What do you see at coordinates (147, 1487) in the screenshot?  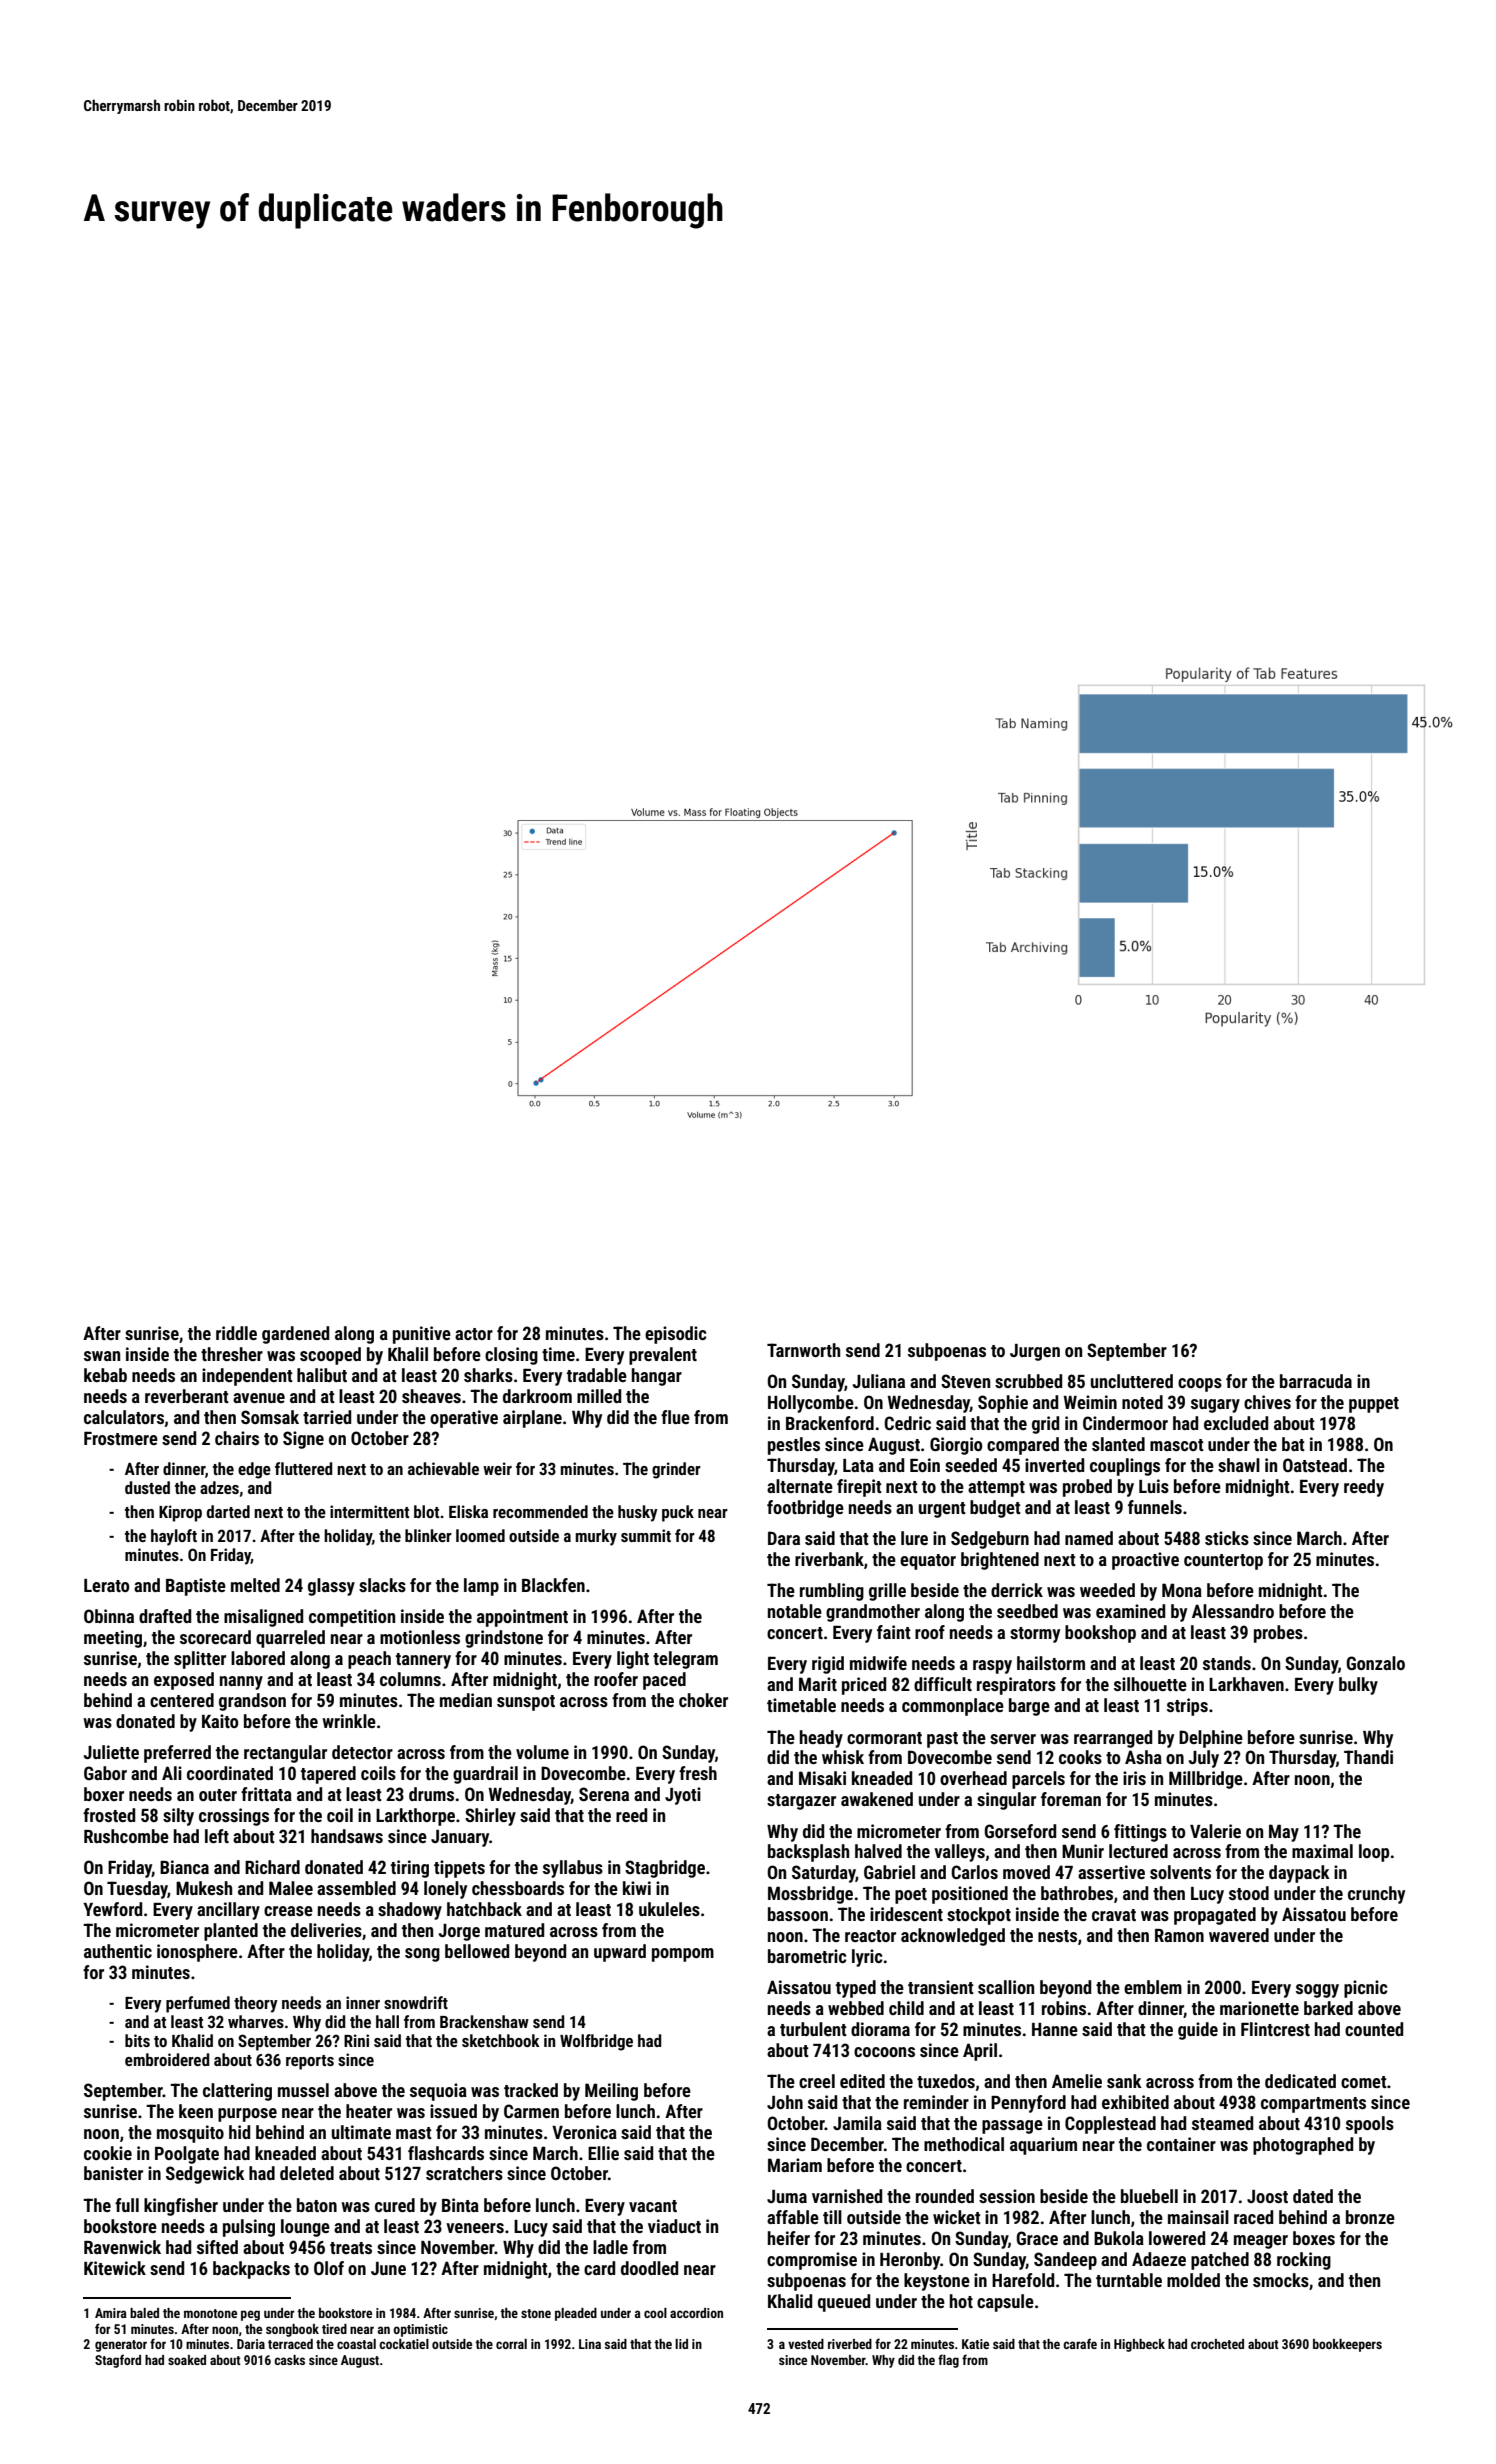 I see `dusted` at bounding box center [147, 1487].
